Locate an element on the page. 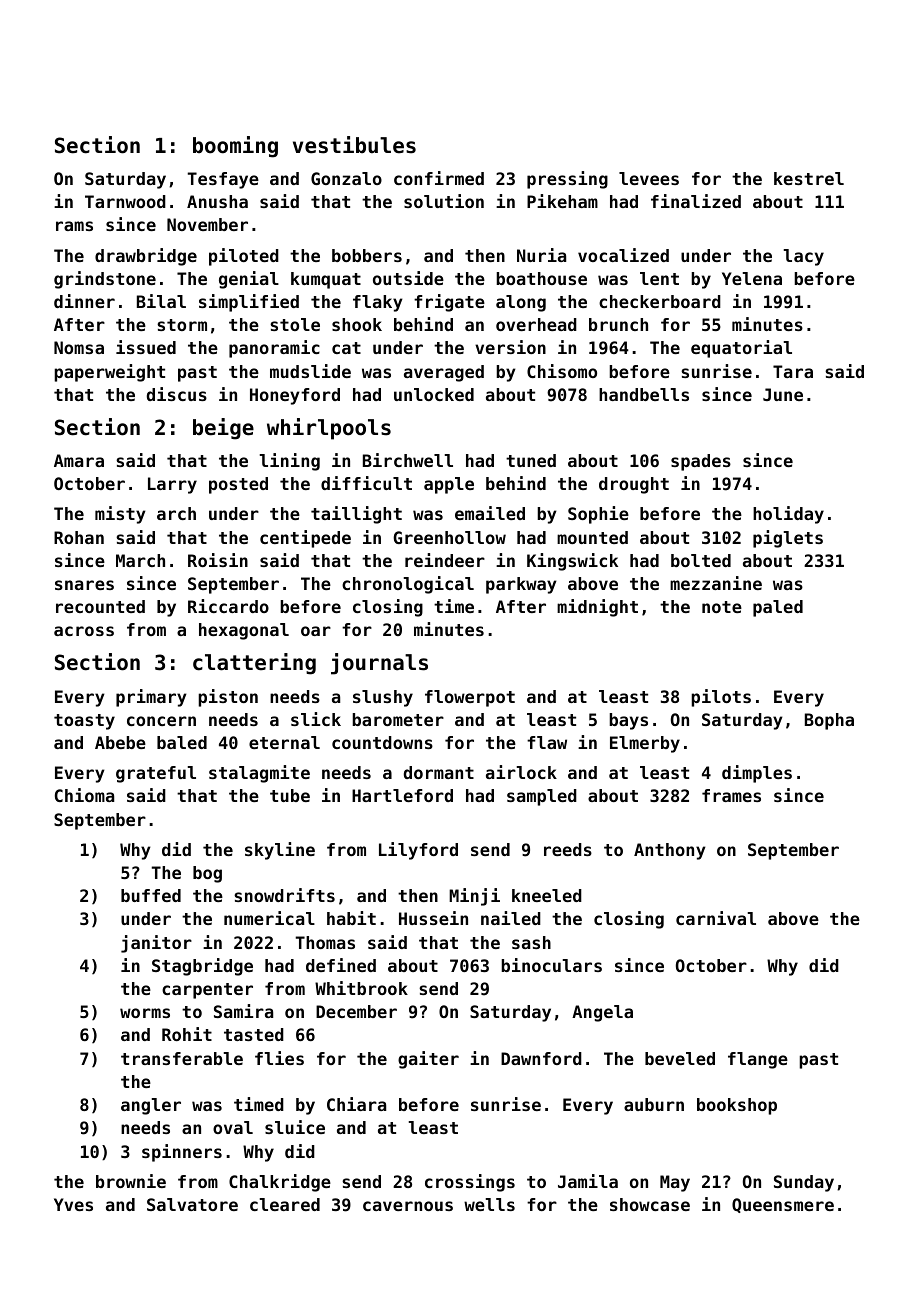 This document has width=924, height=1311. parkway is located at coordinates (521, 585).
